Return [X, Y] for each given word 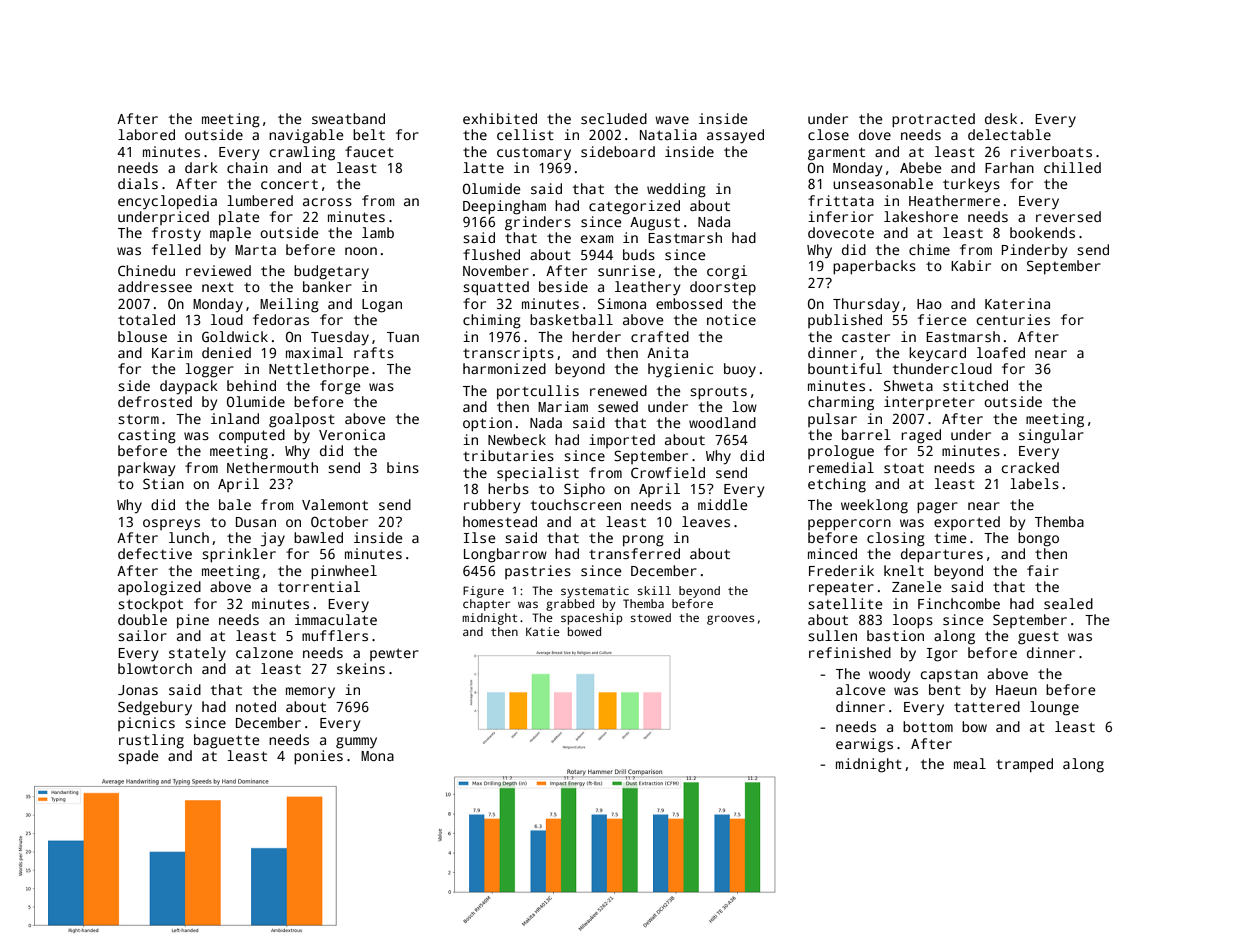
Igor [942, 655]
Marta [255, 250]
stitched [975, 385]
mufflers [335, 635]
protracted [933, 120]
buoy [740, 370]
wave [672, 120]
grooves [730, 620]
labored [146, 134]
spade [138, 757]
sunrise [626, 270]
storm [138, 419]
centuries [1013, 319]
